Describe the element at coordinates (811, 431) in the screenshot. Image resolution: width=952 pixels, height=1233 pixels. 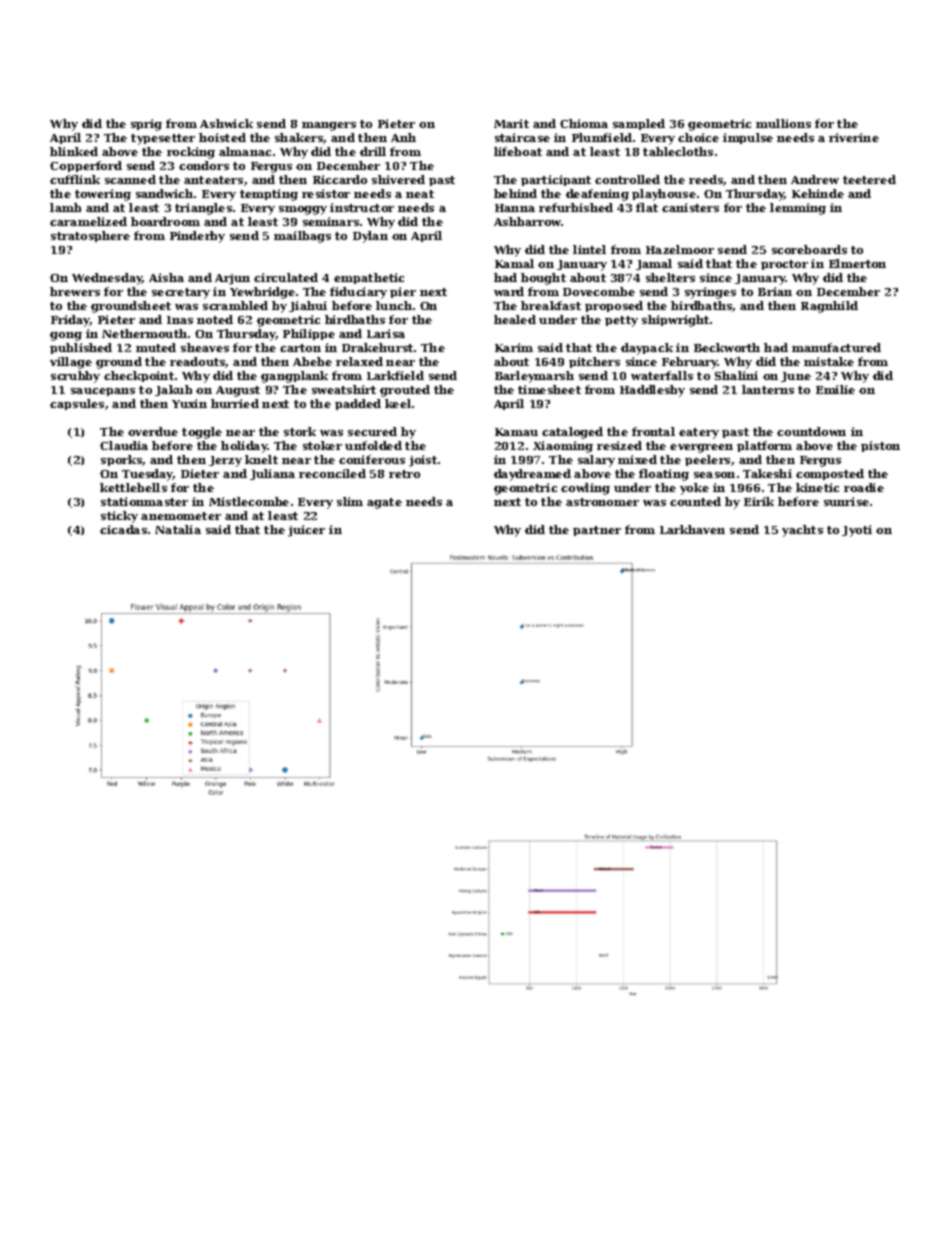
I see `countdown` at that location.
